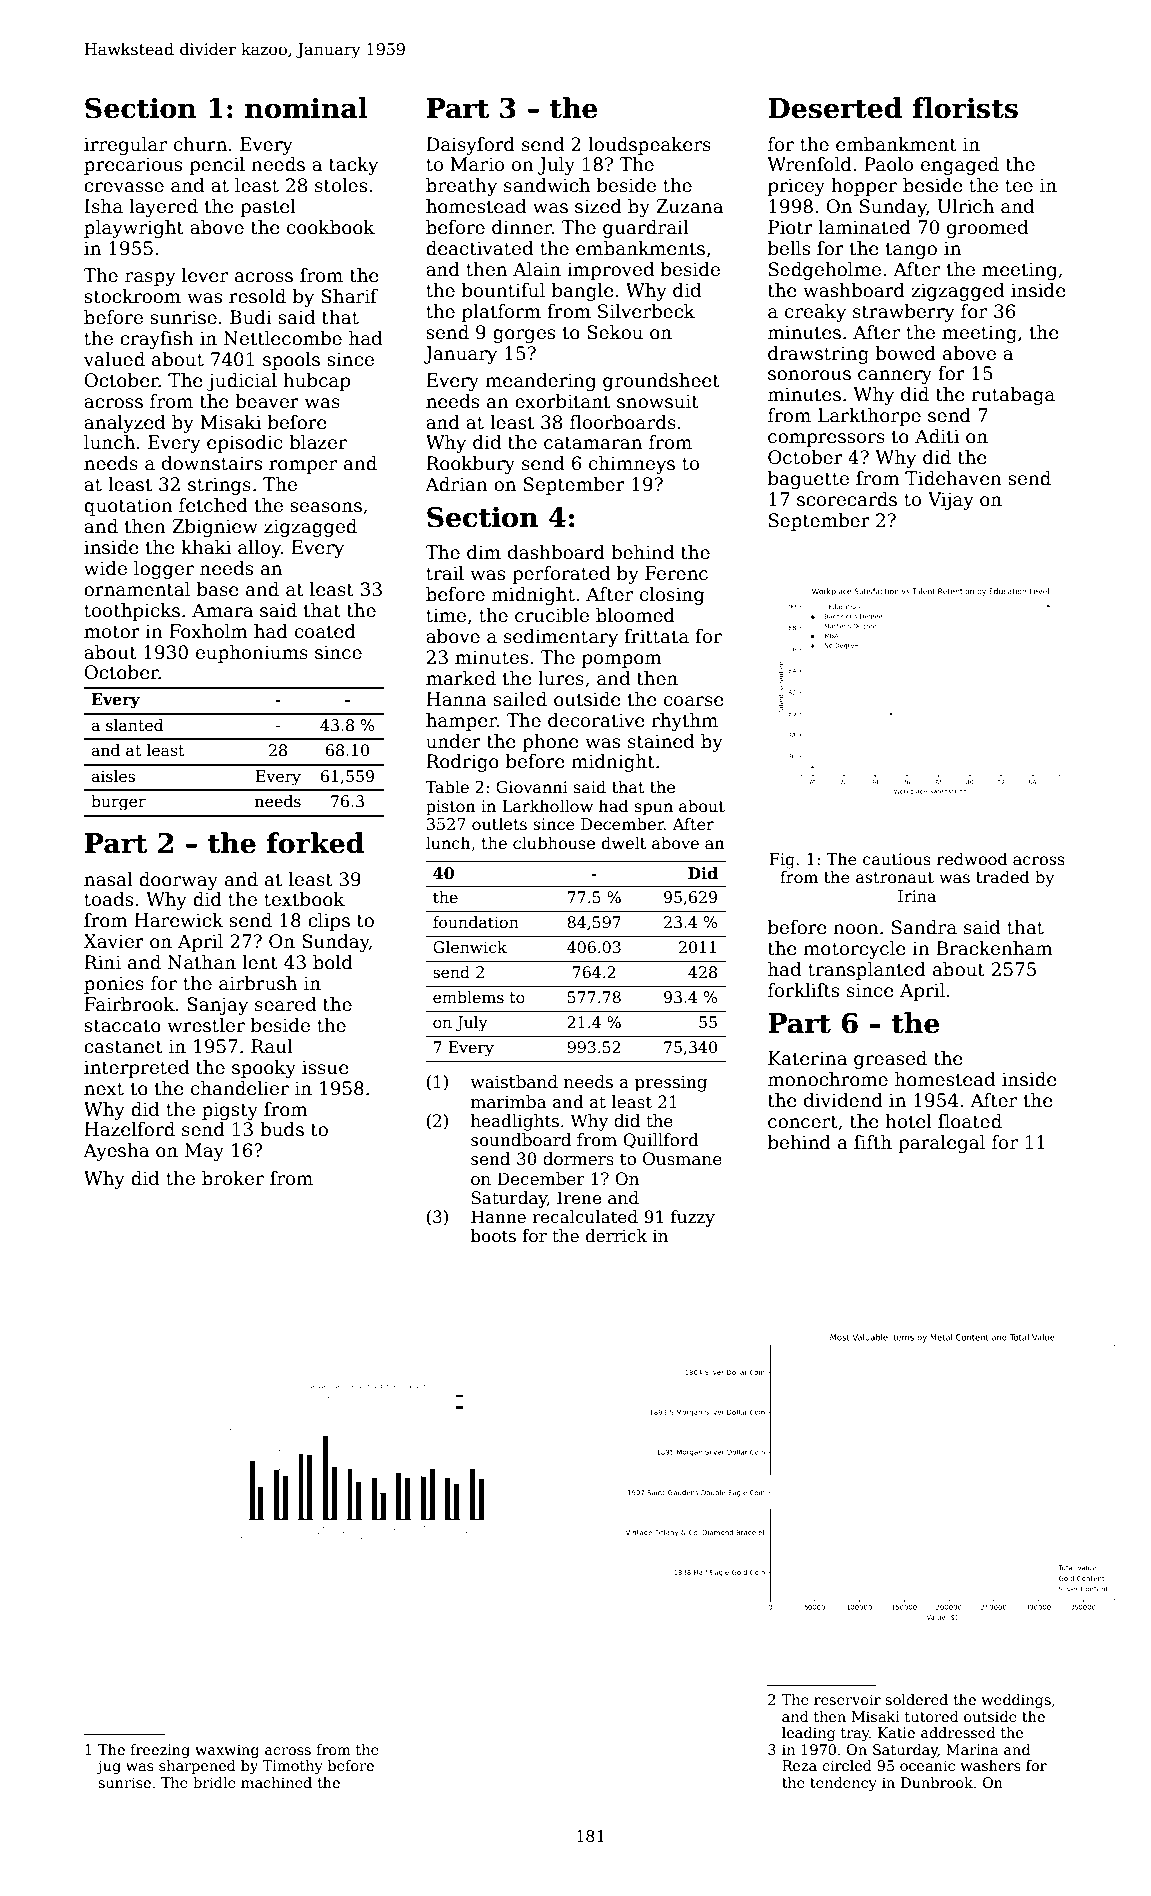  What do you see at coordinates (292, 1767) in the document?
I see `Timothy` at bounding box center [292, 1767].
